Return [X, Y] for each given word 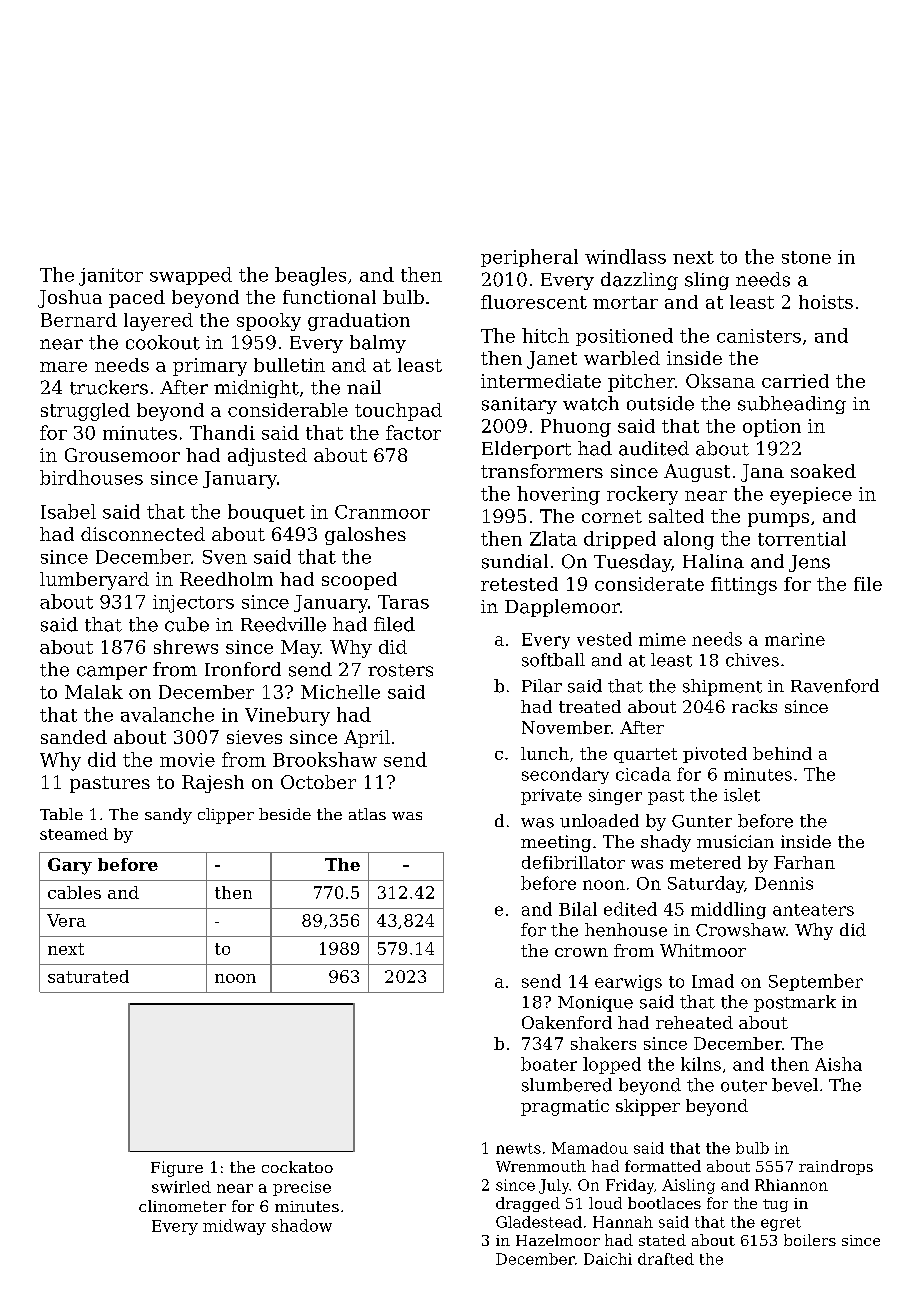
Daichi [608, 1259]
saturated [88, 976]
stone [806, 257]
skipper [648, 1107]
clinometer [182, 1206]
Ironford [243, 669]
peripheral [529, 258]
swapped [191, 276]
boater [549, 1064]
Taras [403, 602]
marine [795, 639]
